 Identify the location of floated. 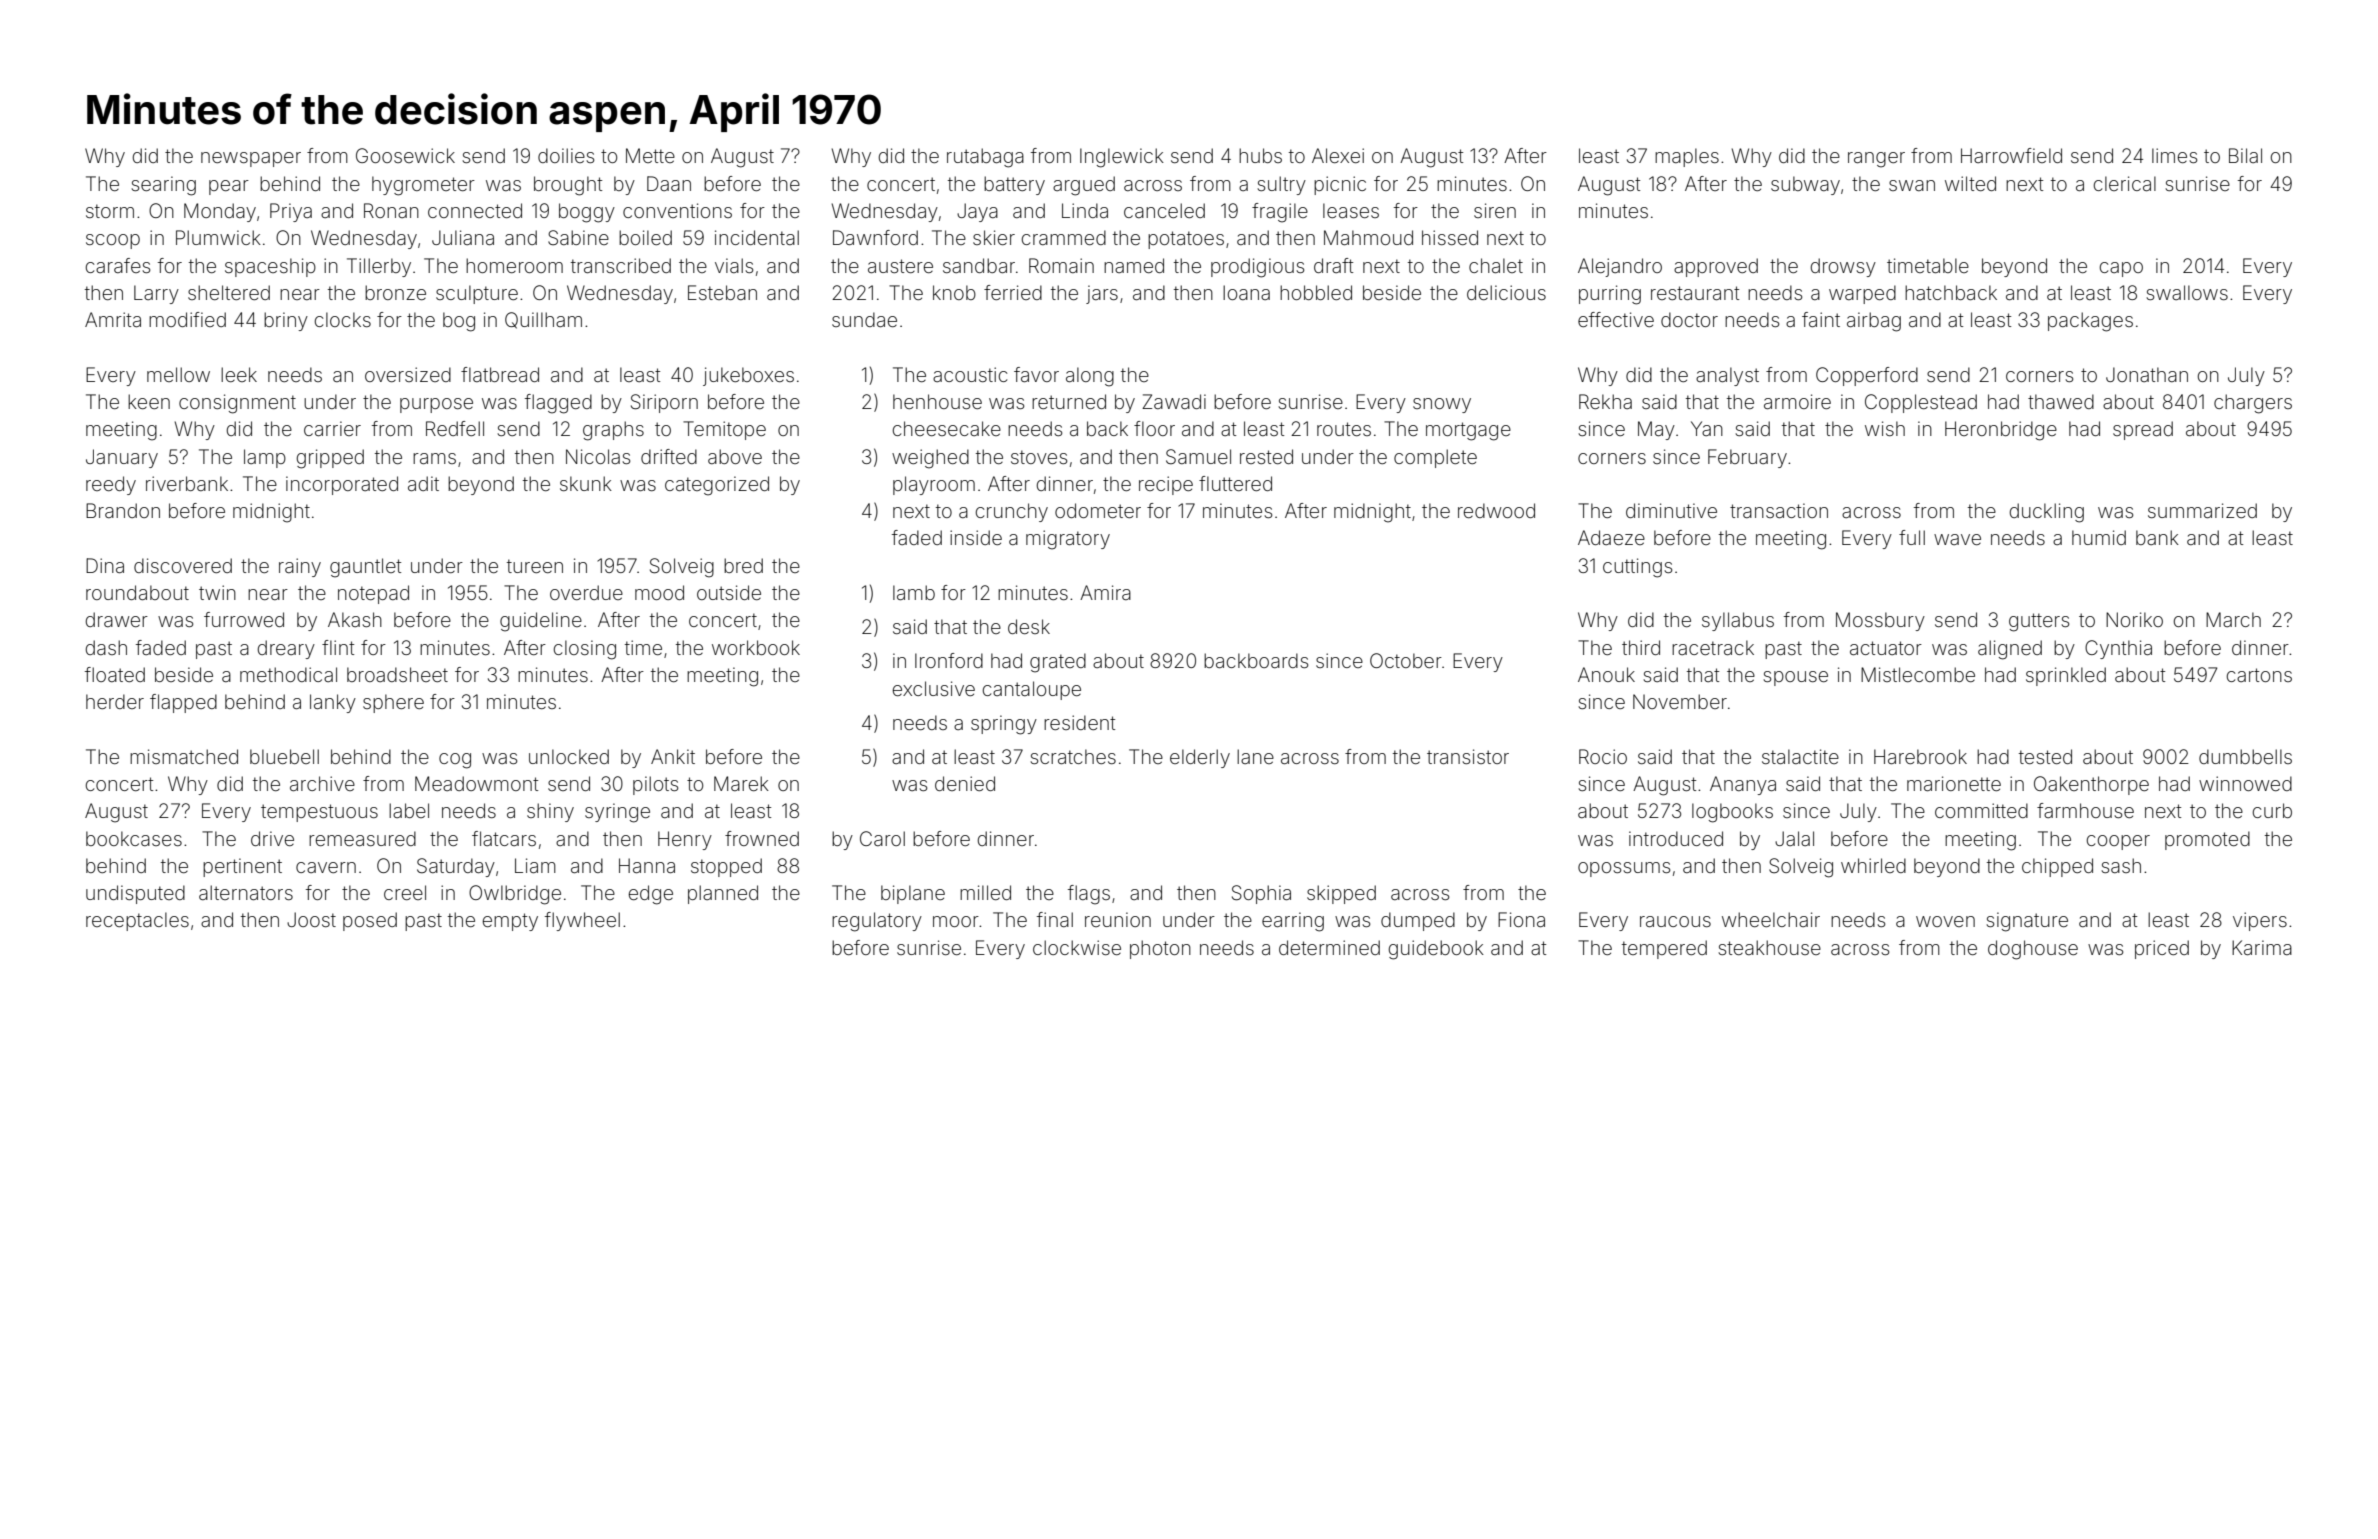
(115, 674).
